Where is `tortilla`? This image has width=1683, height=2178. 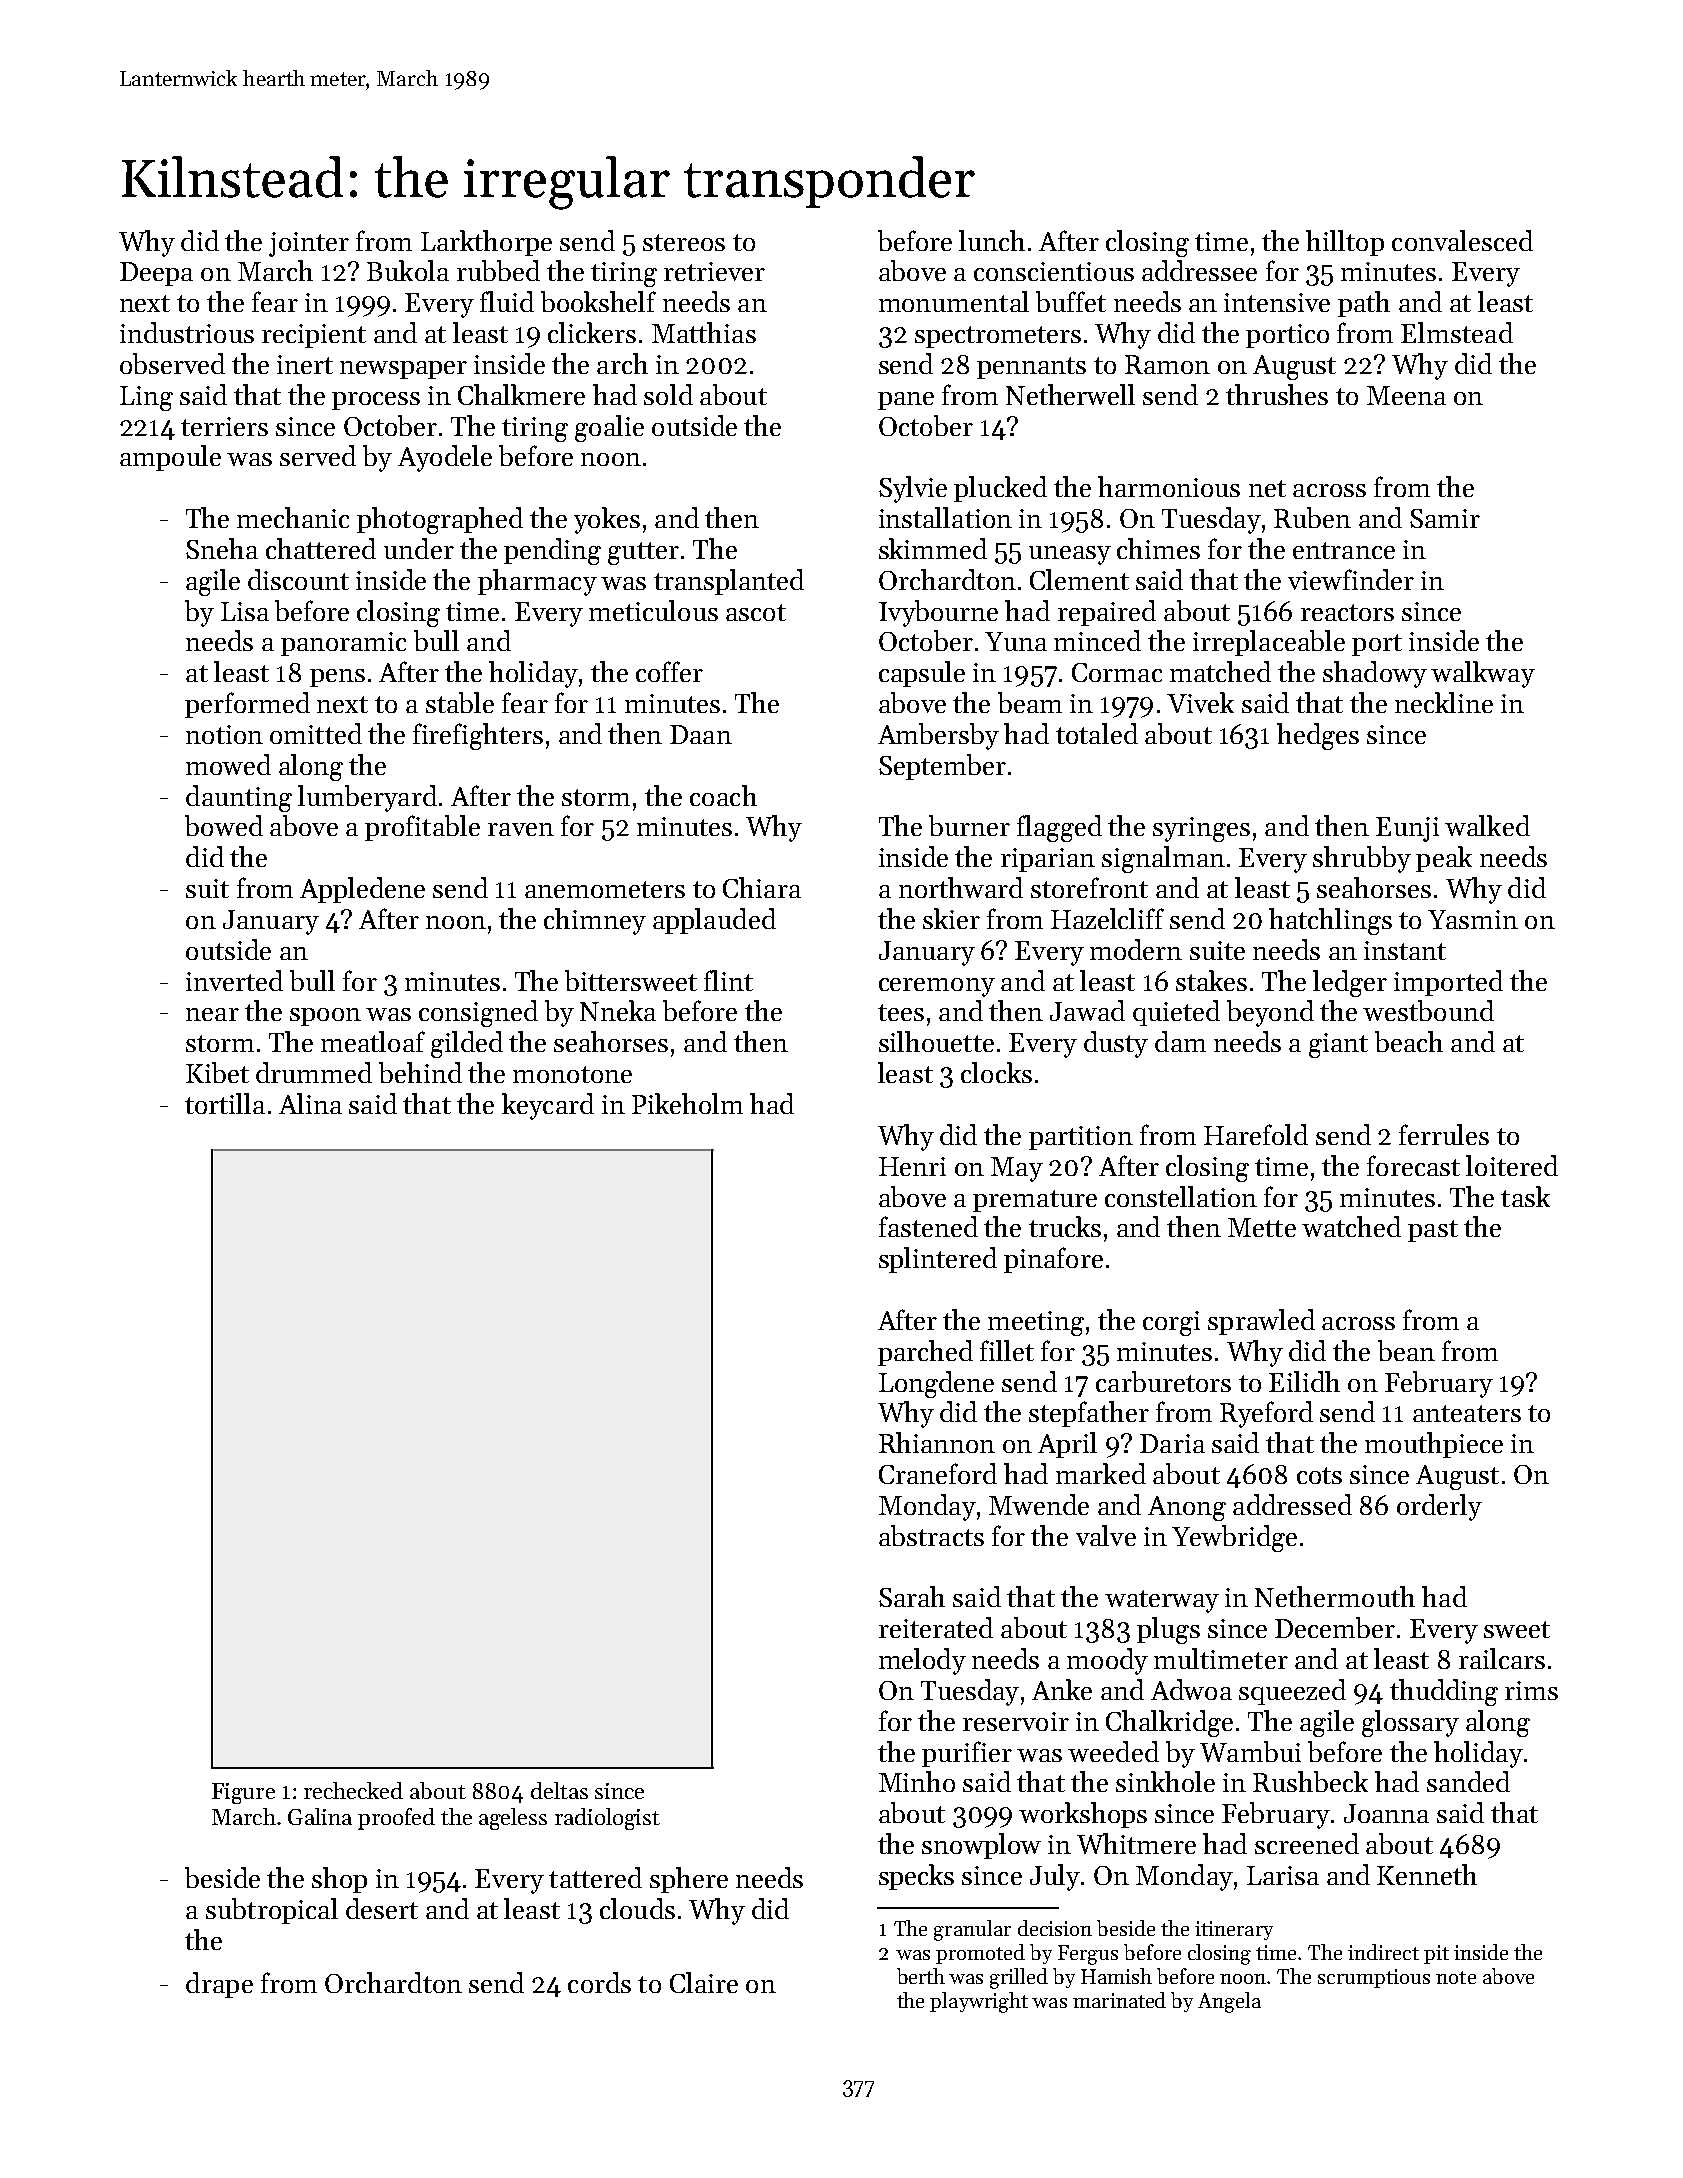
tortilla is located at coordinates (225, 1103).
